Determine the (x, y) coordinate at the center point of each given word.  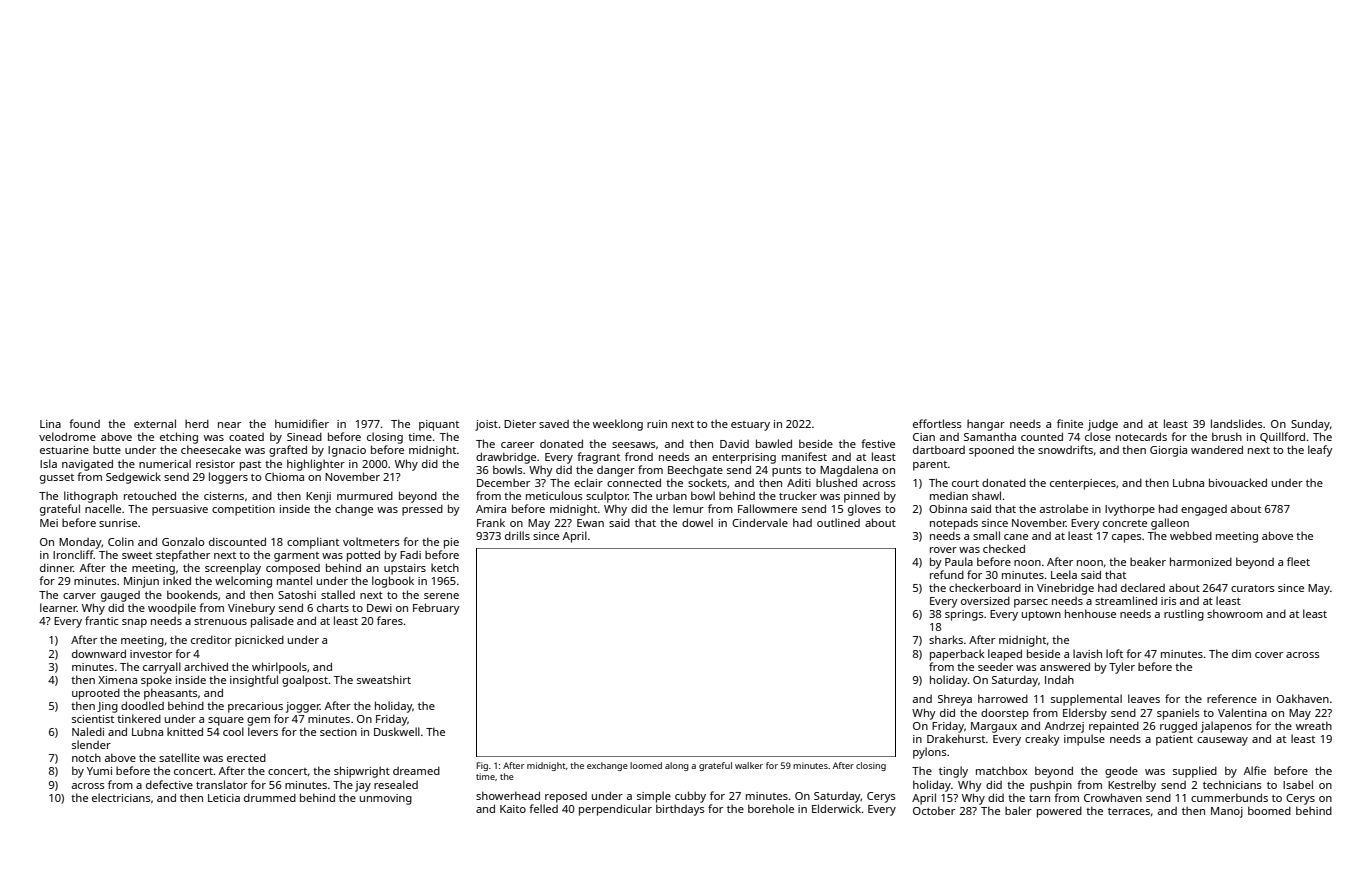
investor (151, 654)
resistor (215, 464)
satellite (179, 757)
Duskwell (397, 731)
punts (787, 472)
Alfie (1255, 770)
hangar (986, 425)
